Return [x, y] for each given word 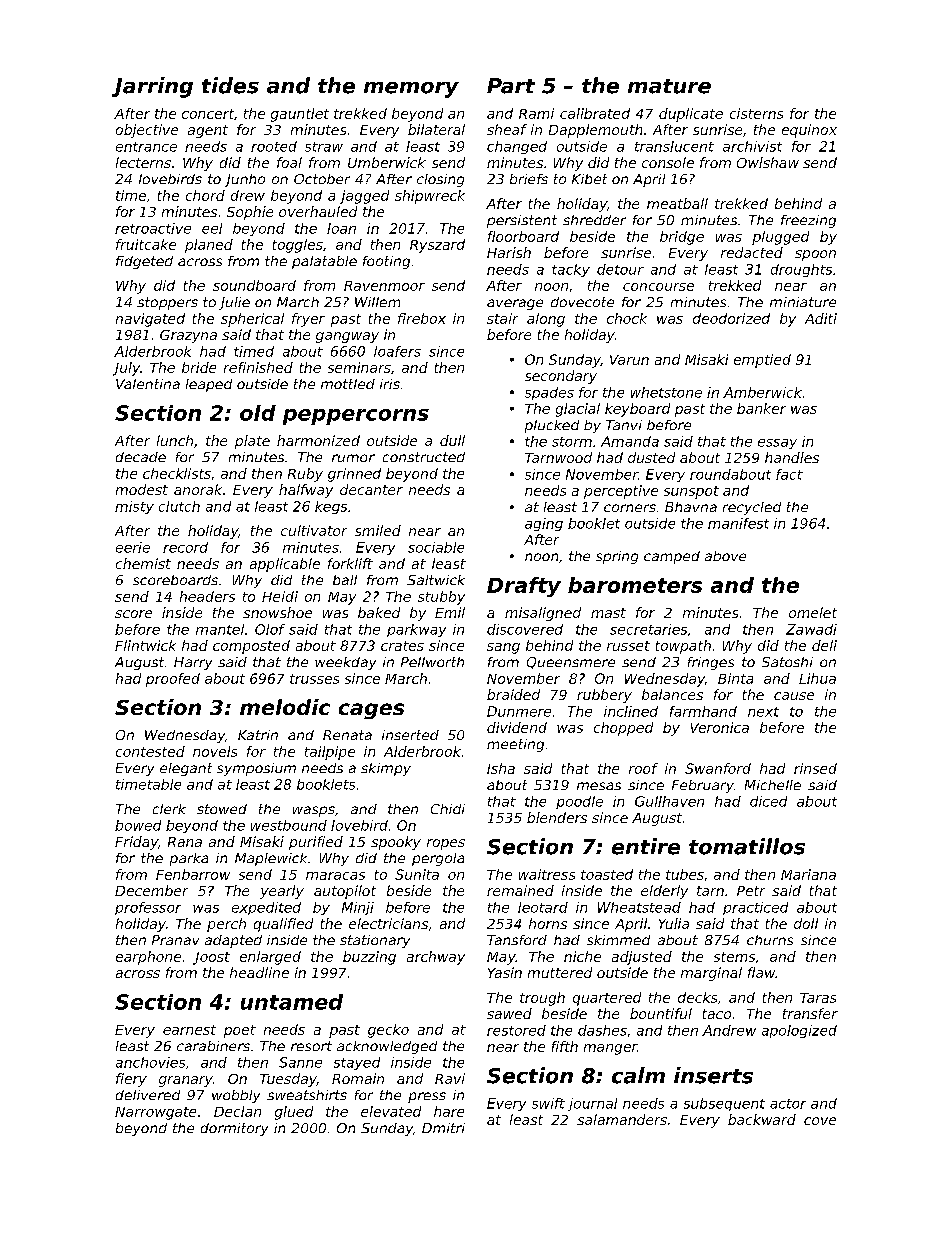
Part [511, 86]
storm [572, 442]
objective [147, 131]
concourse [658, 287]
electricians [388, 923]
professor [148, 908]
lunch [175, 440]
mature [669, 86]
